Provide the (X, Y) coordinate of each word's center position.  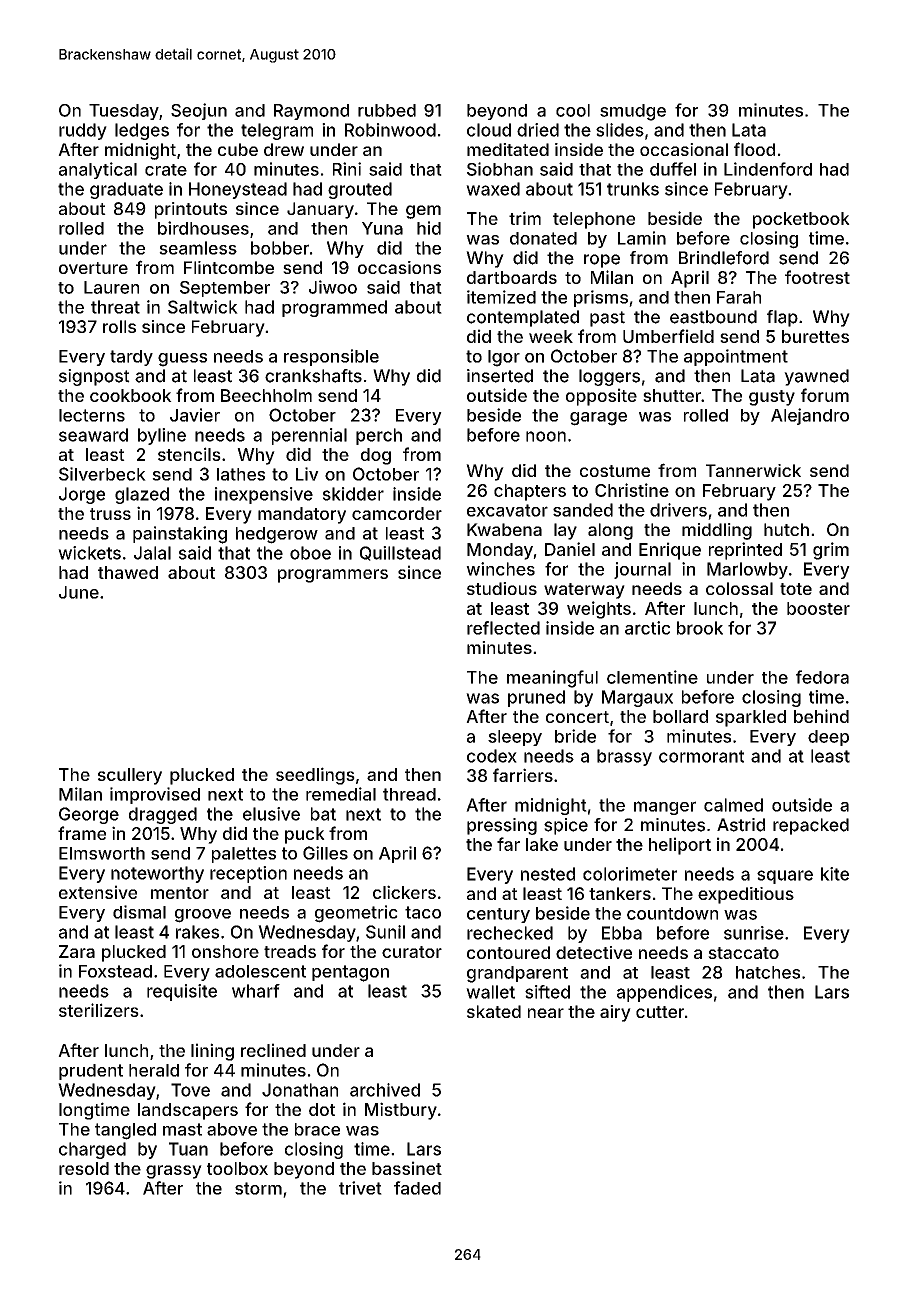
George (89, 815)
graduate (126, 190)
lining (212, 1052)
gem (423, 212)
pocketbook (801, 220)
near (546, 1013)
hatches (768, 972)
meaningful (552, 679)
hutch (786, 529)
